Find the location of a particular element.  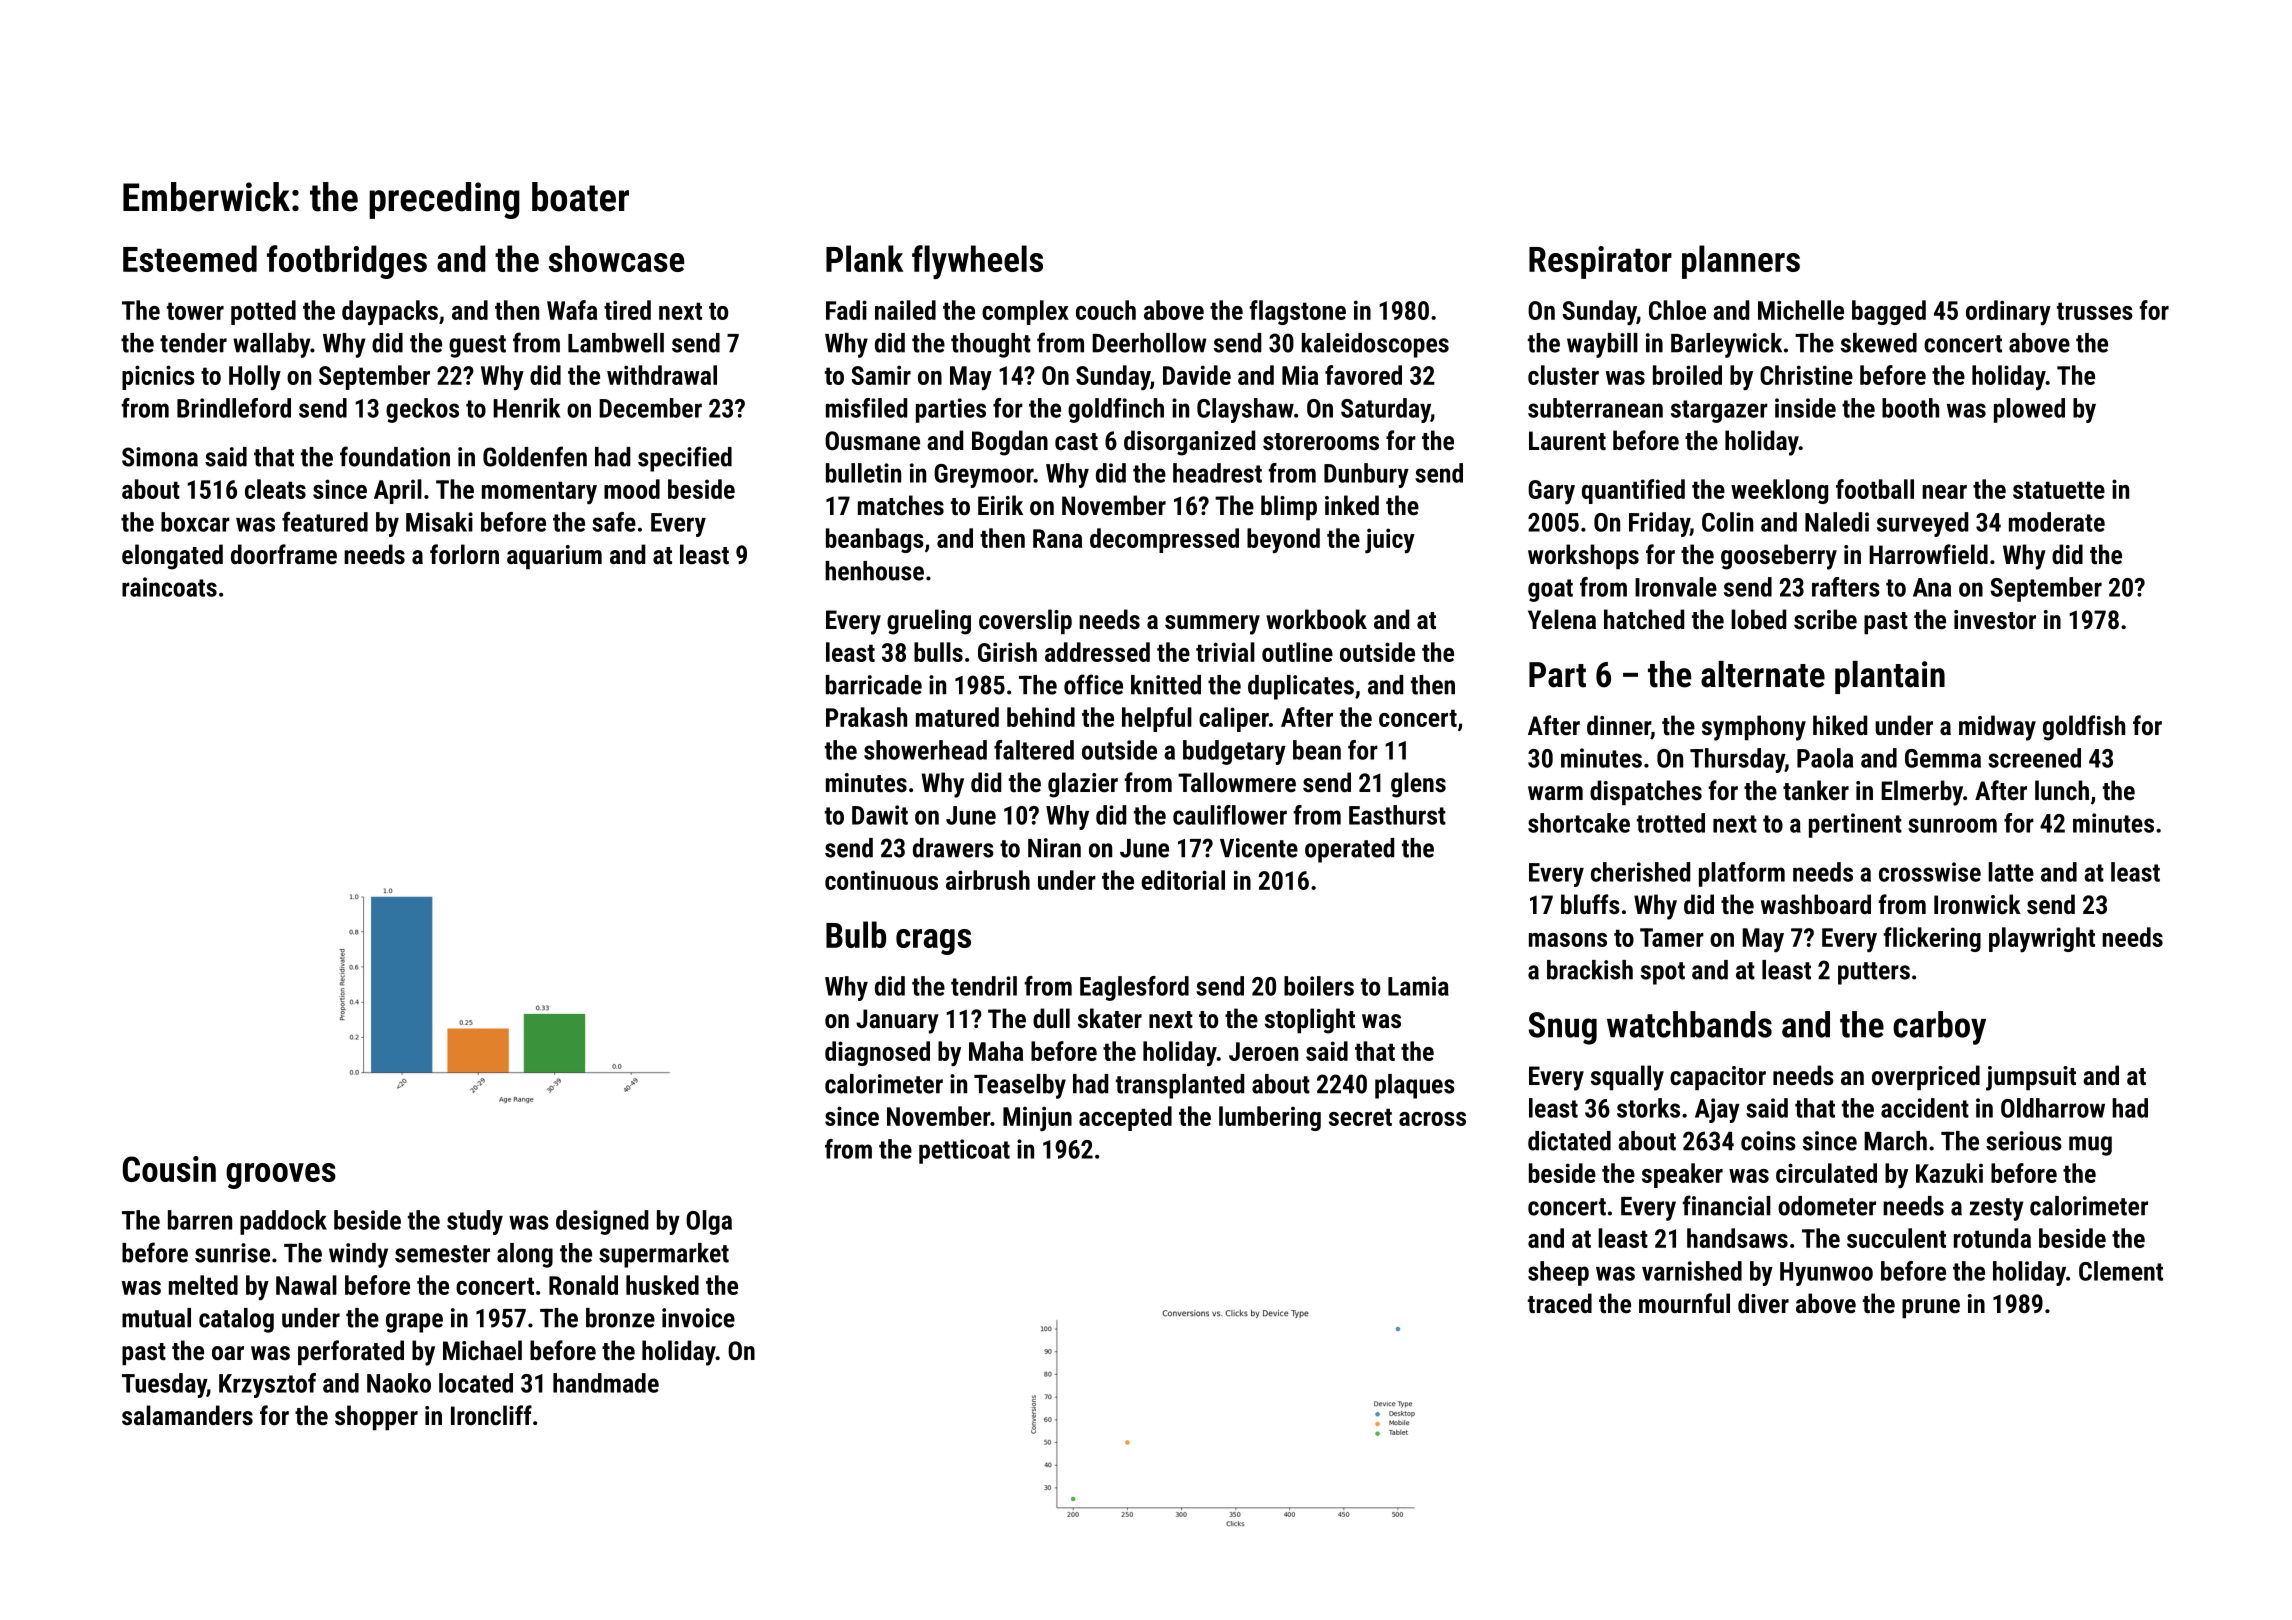

thought is located at coordinates (991, 345).
